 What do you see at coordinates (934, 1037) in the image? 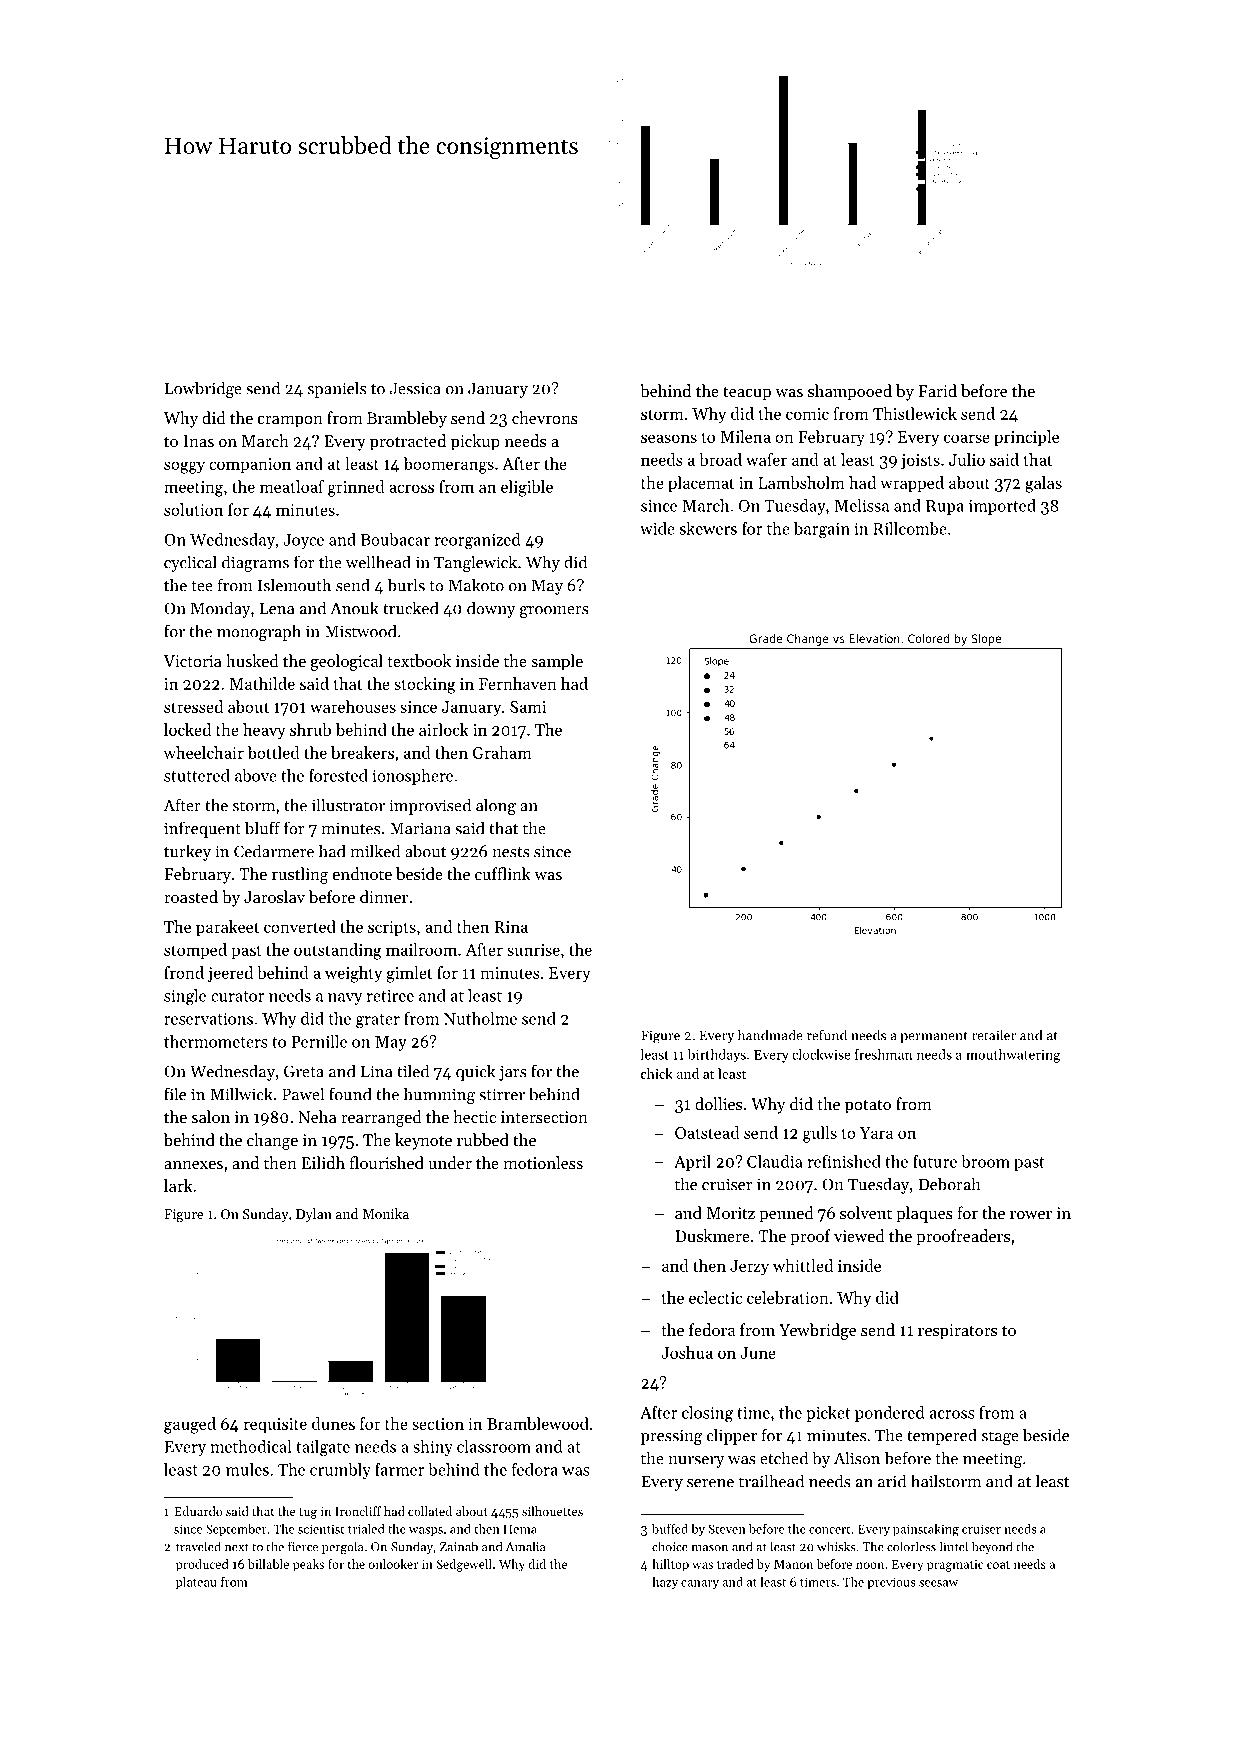
I see `permanent` at bounding box center [934, 1037].
